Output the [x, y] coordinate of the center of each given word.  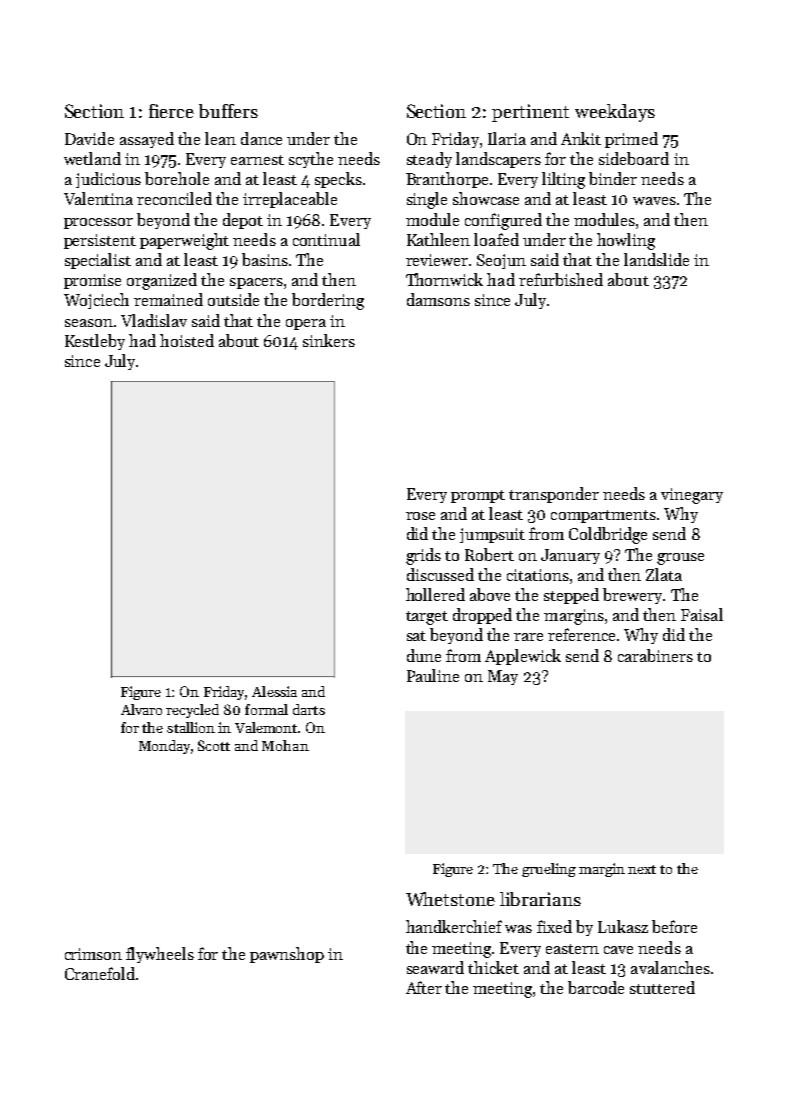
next [642, 869]
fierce [171, 111]
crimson [93, 954]
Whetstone [450, 899]
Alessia [274, 691]
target [427, 618]
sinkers [329, 340]
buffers [228, 111]
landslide [656, 259]
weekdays [615, 113]
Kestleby [95, 342]
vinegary [692, 496]
